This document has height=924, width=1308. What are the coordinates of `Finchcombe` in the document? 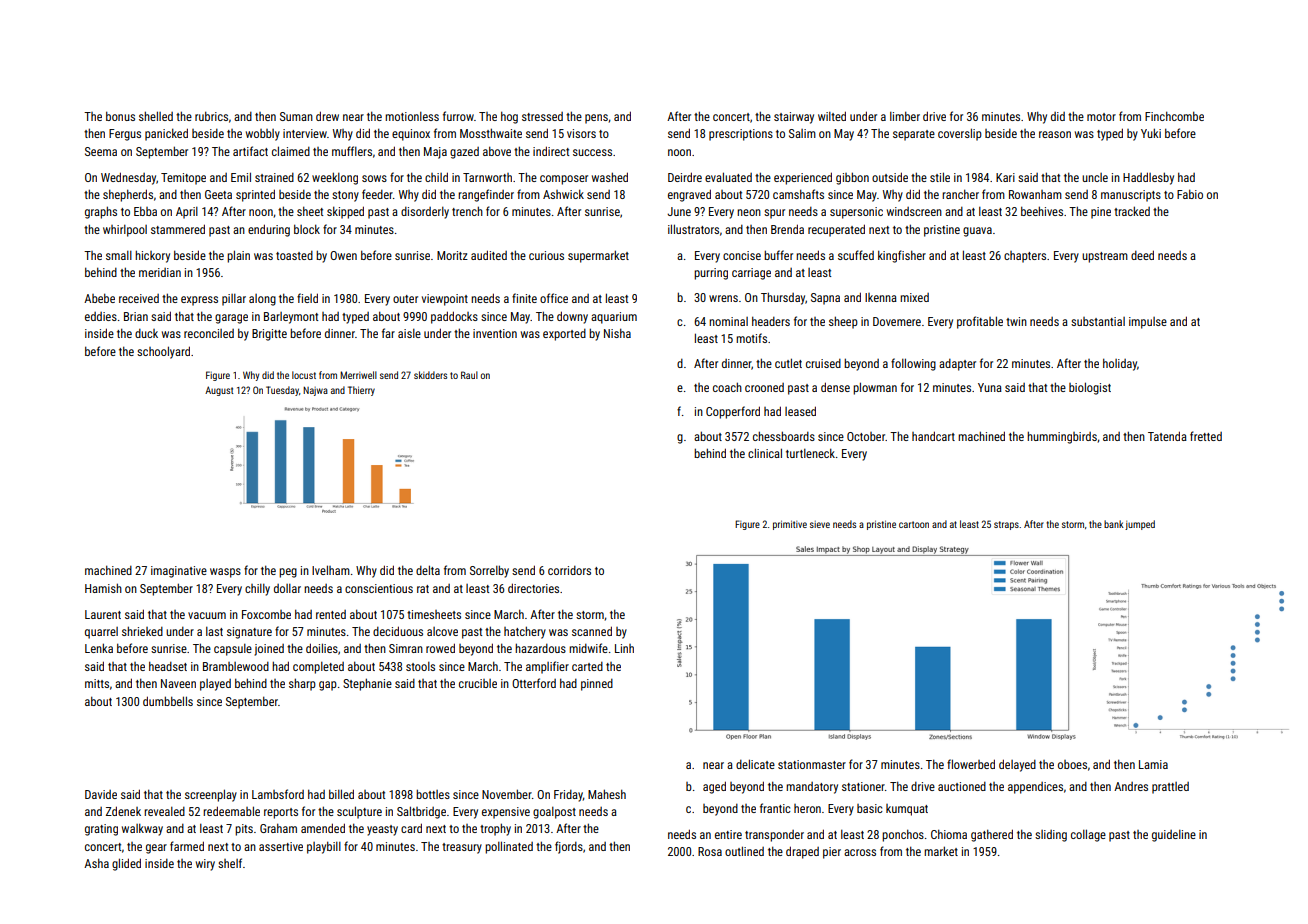 It's located at (1174, 116).
